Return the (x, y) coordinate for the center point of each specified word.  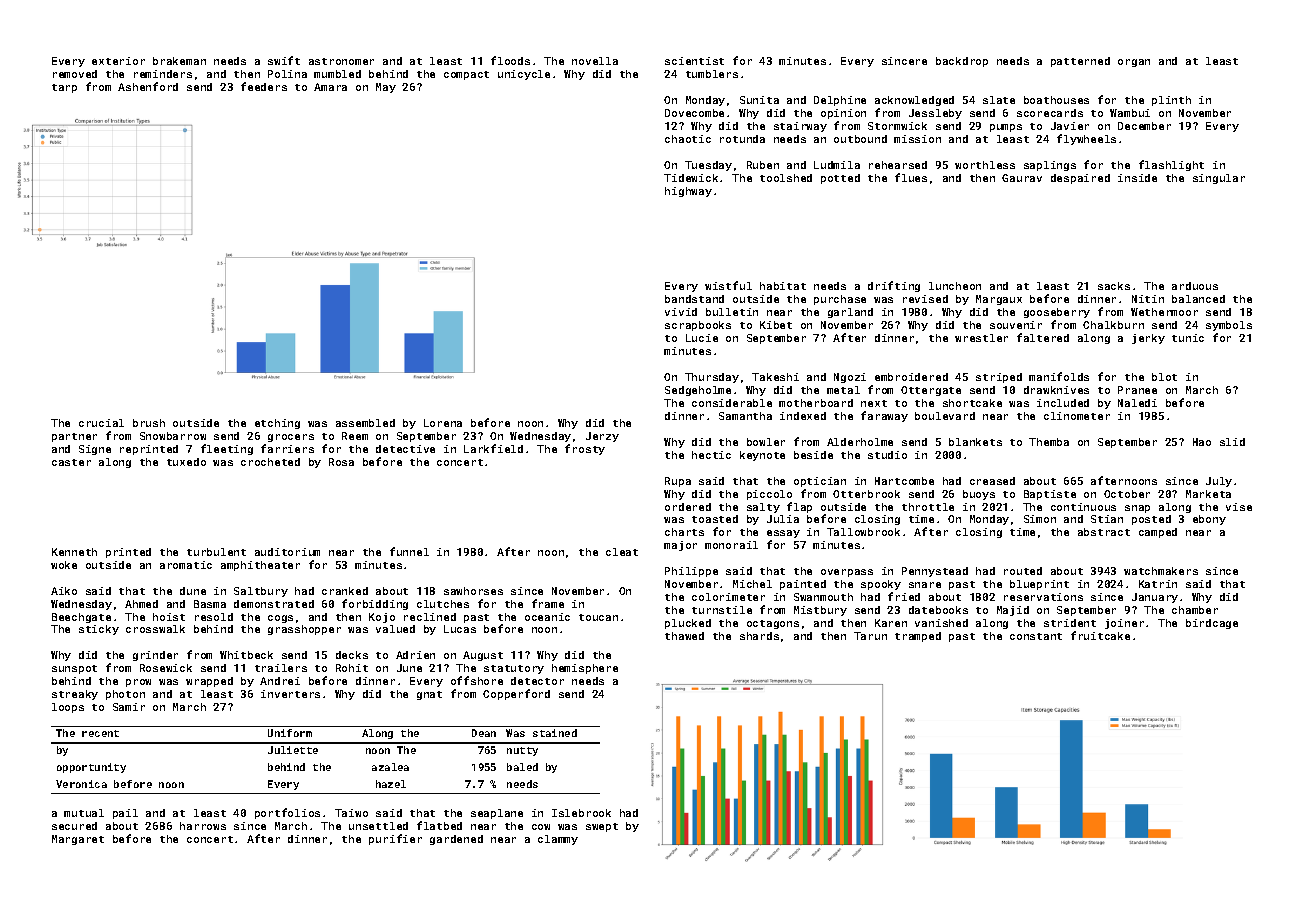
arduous (1195, 286)
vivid (681, 312)
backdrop (962, 62)
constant (1036, 636)
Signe (95, 450)
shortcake (972, 403)
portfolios (287, 813)
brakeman (179, 61)
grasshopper (304, 630)
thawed (684, 636)
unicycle (524, 75)
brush (149, 423)
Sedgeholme (698, 391)
